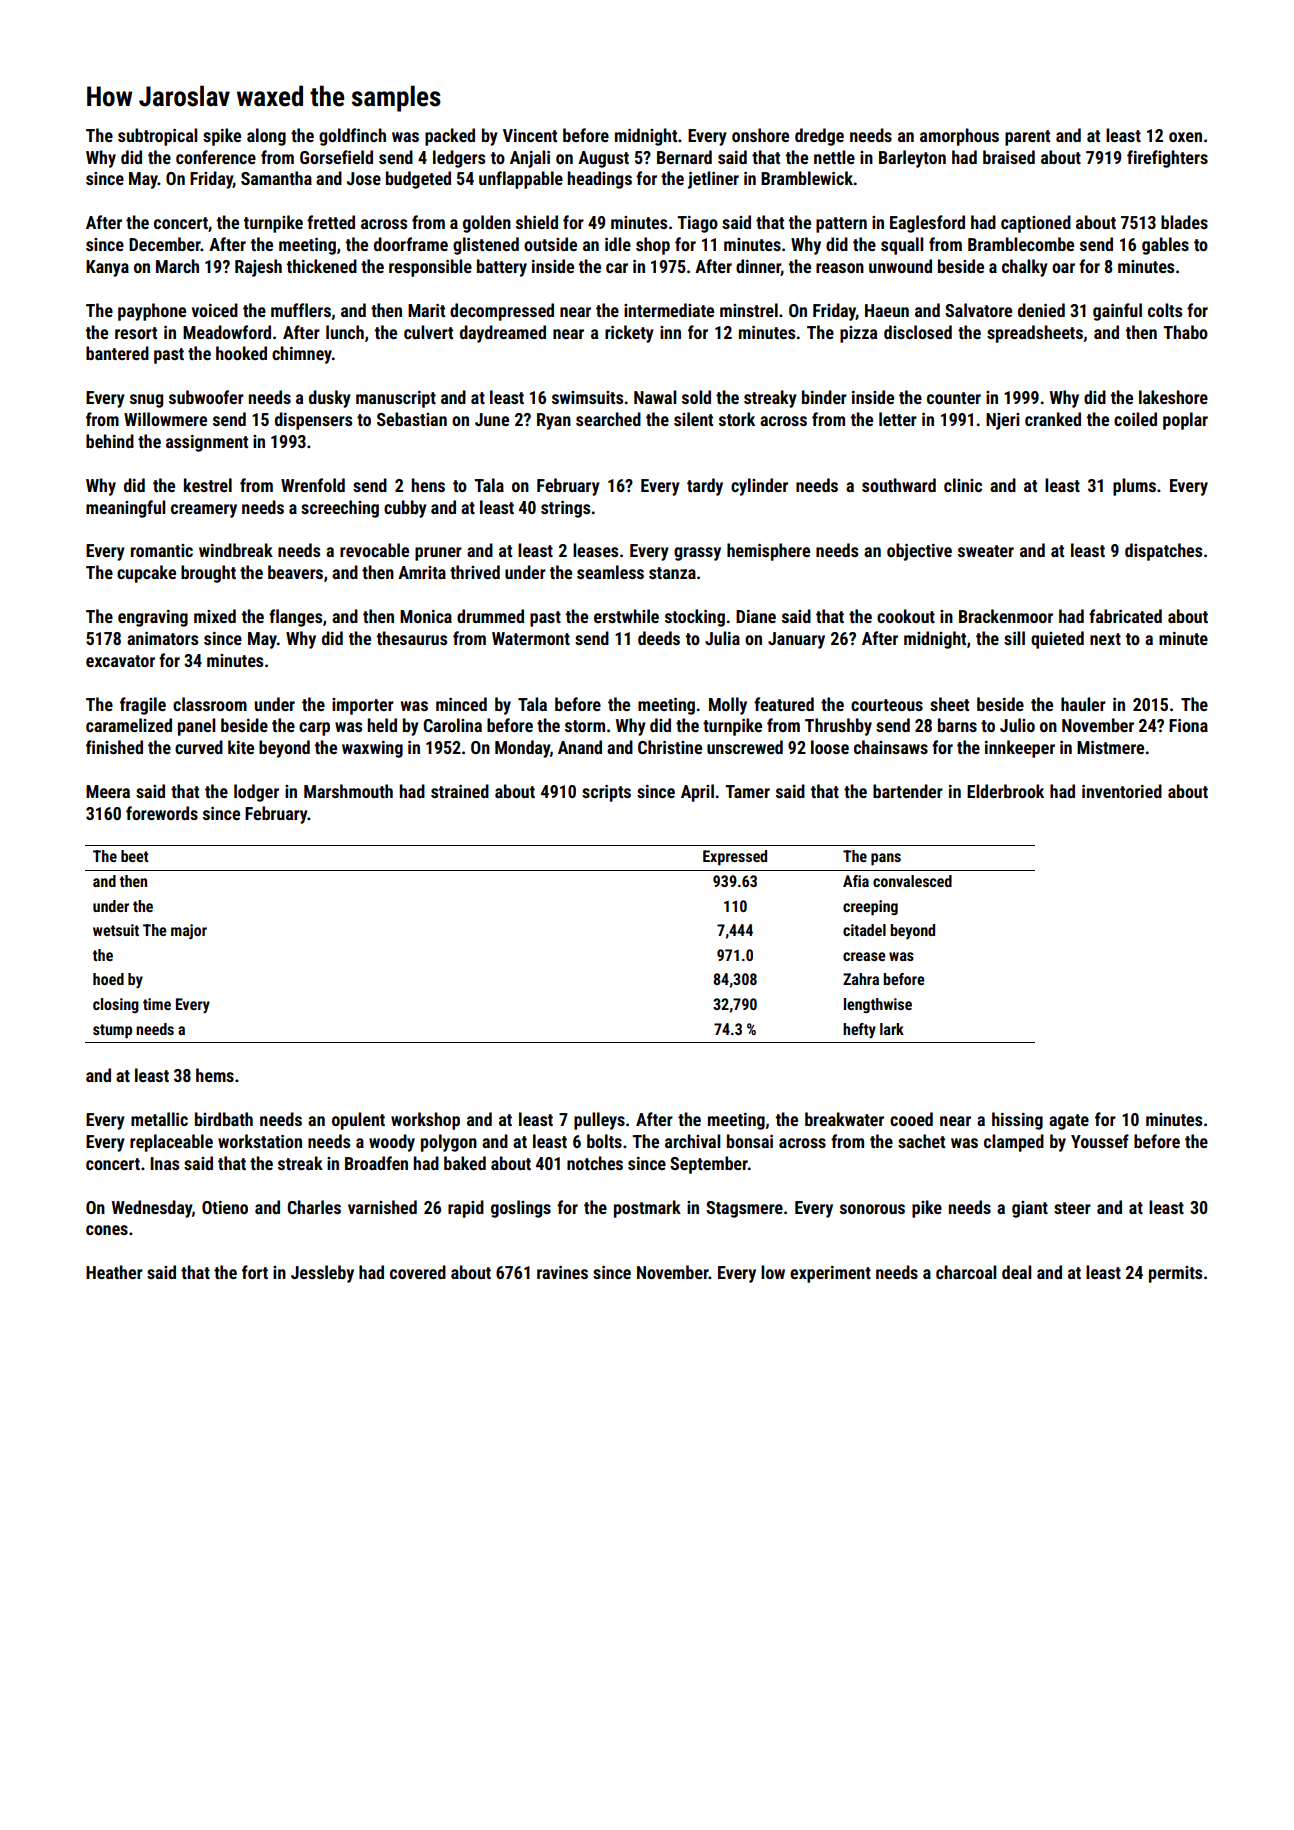 Image resolution: width=1294 pixels, height=1830 pixels. Describe the element at coordinates (647, 1209) in the screenshot. I see `postmark` at that location.
